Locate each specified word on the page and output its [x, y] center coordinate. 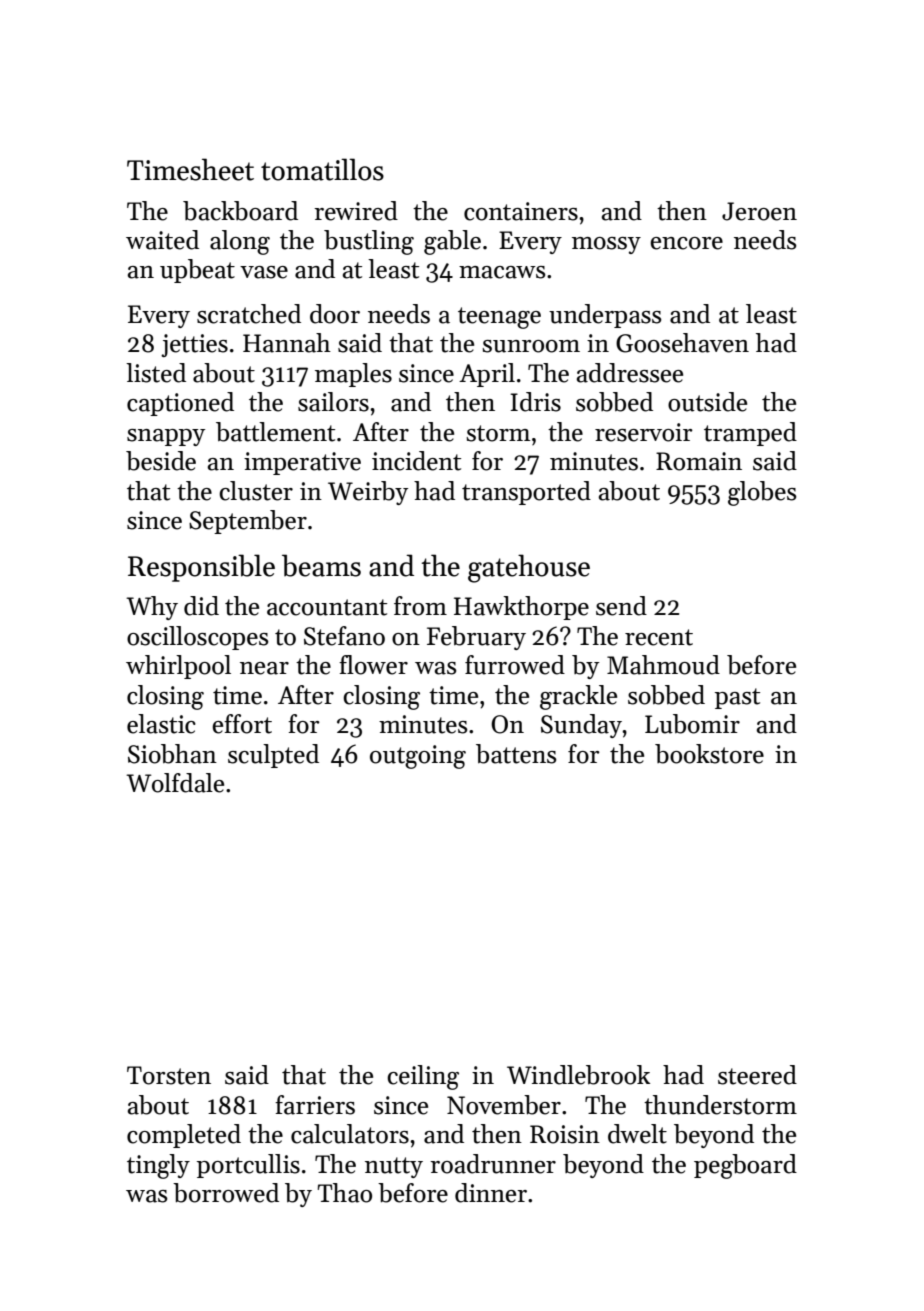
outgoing [418, 757]
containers [521, 211]
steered [757, 1075]
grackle [578, 697]
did [201, 606]
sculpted [273, 756]
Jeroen [759, 211]
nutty [394, 1167]
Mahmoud [663, 665]
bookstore [709, 754]
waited [162, 240]
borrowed [226, 1193]
